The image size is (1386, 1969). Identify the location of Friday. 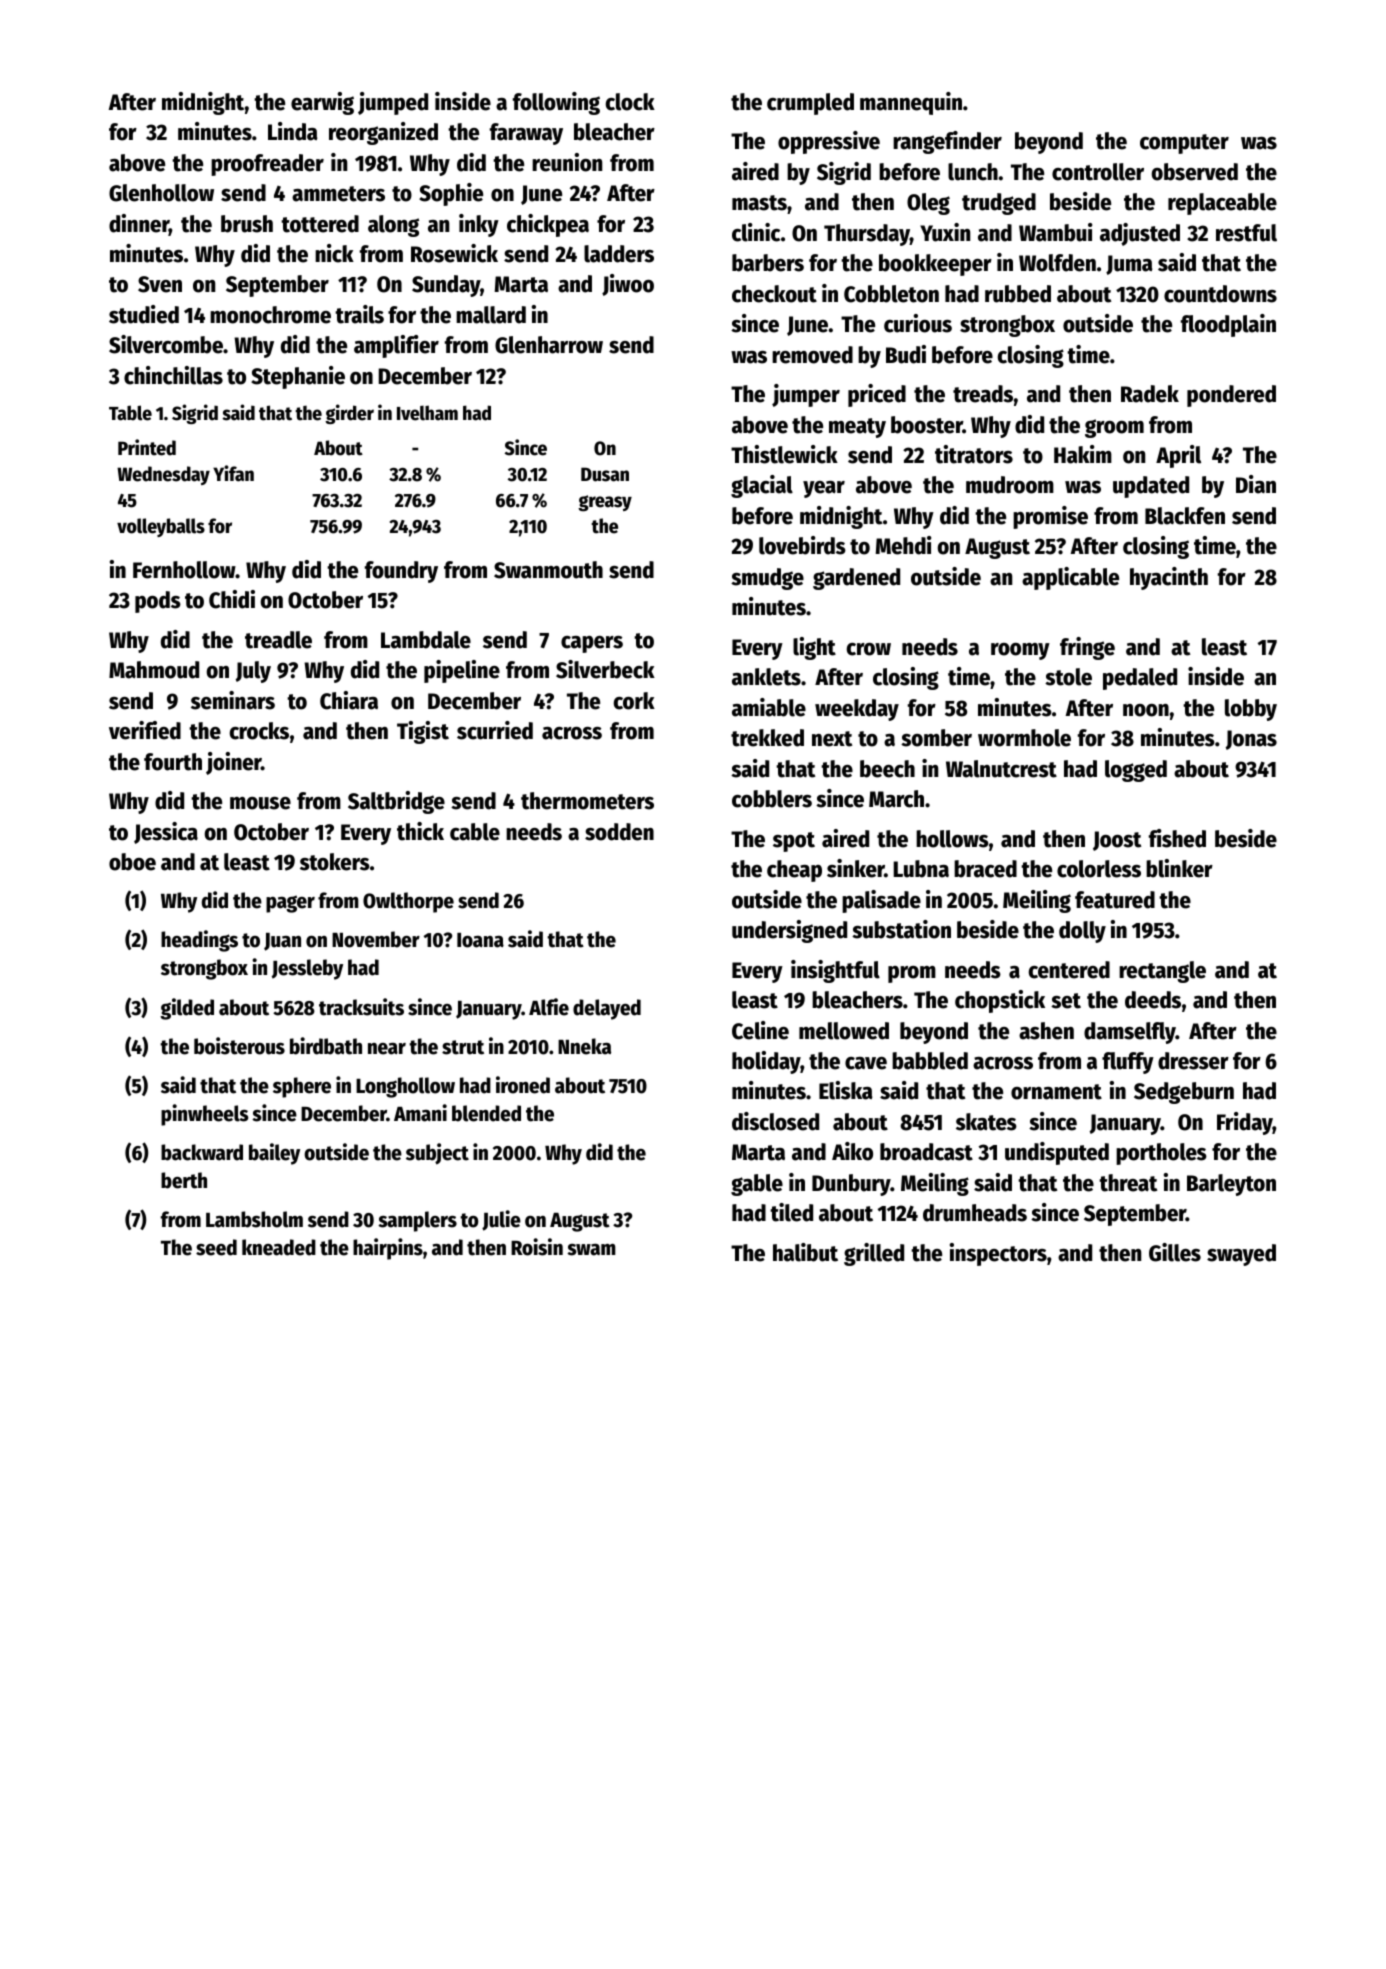
(1245, 1123).
